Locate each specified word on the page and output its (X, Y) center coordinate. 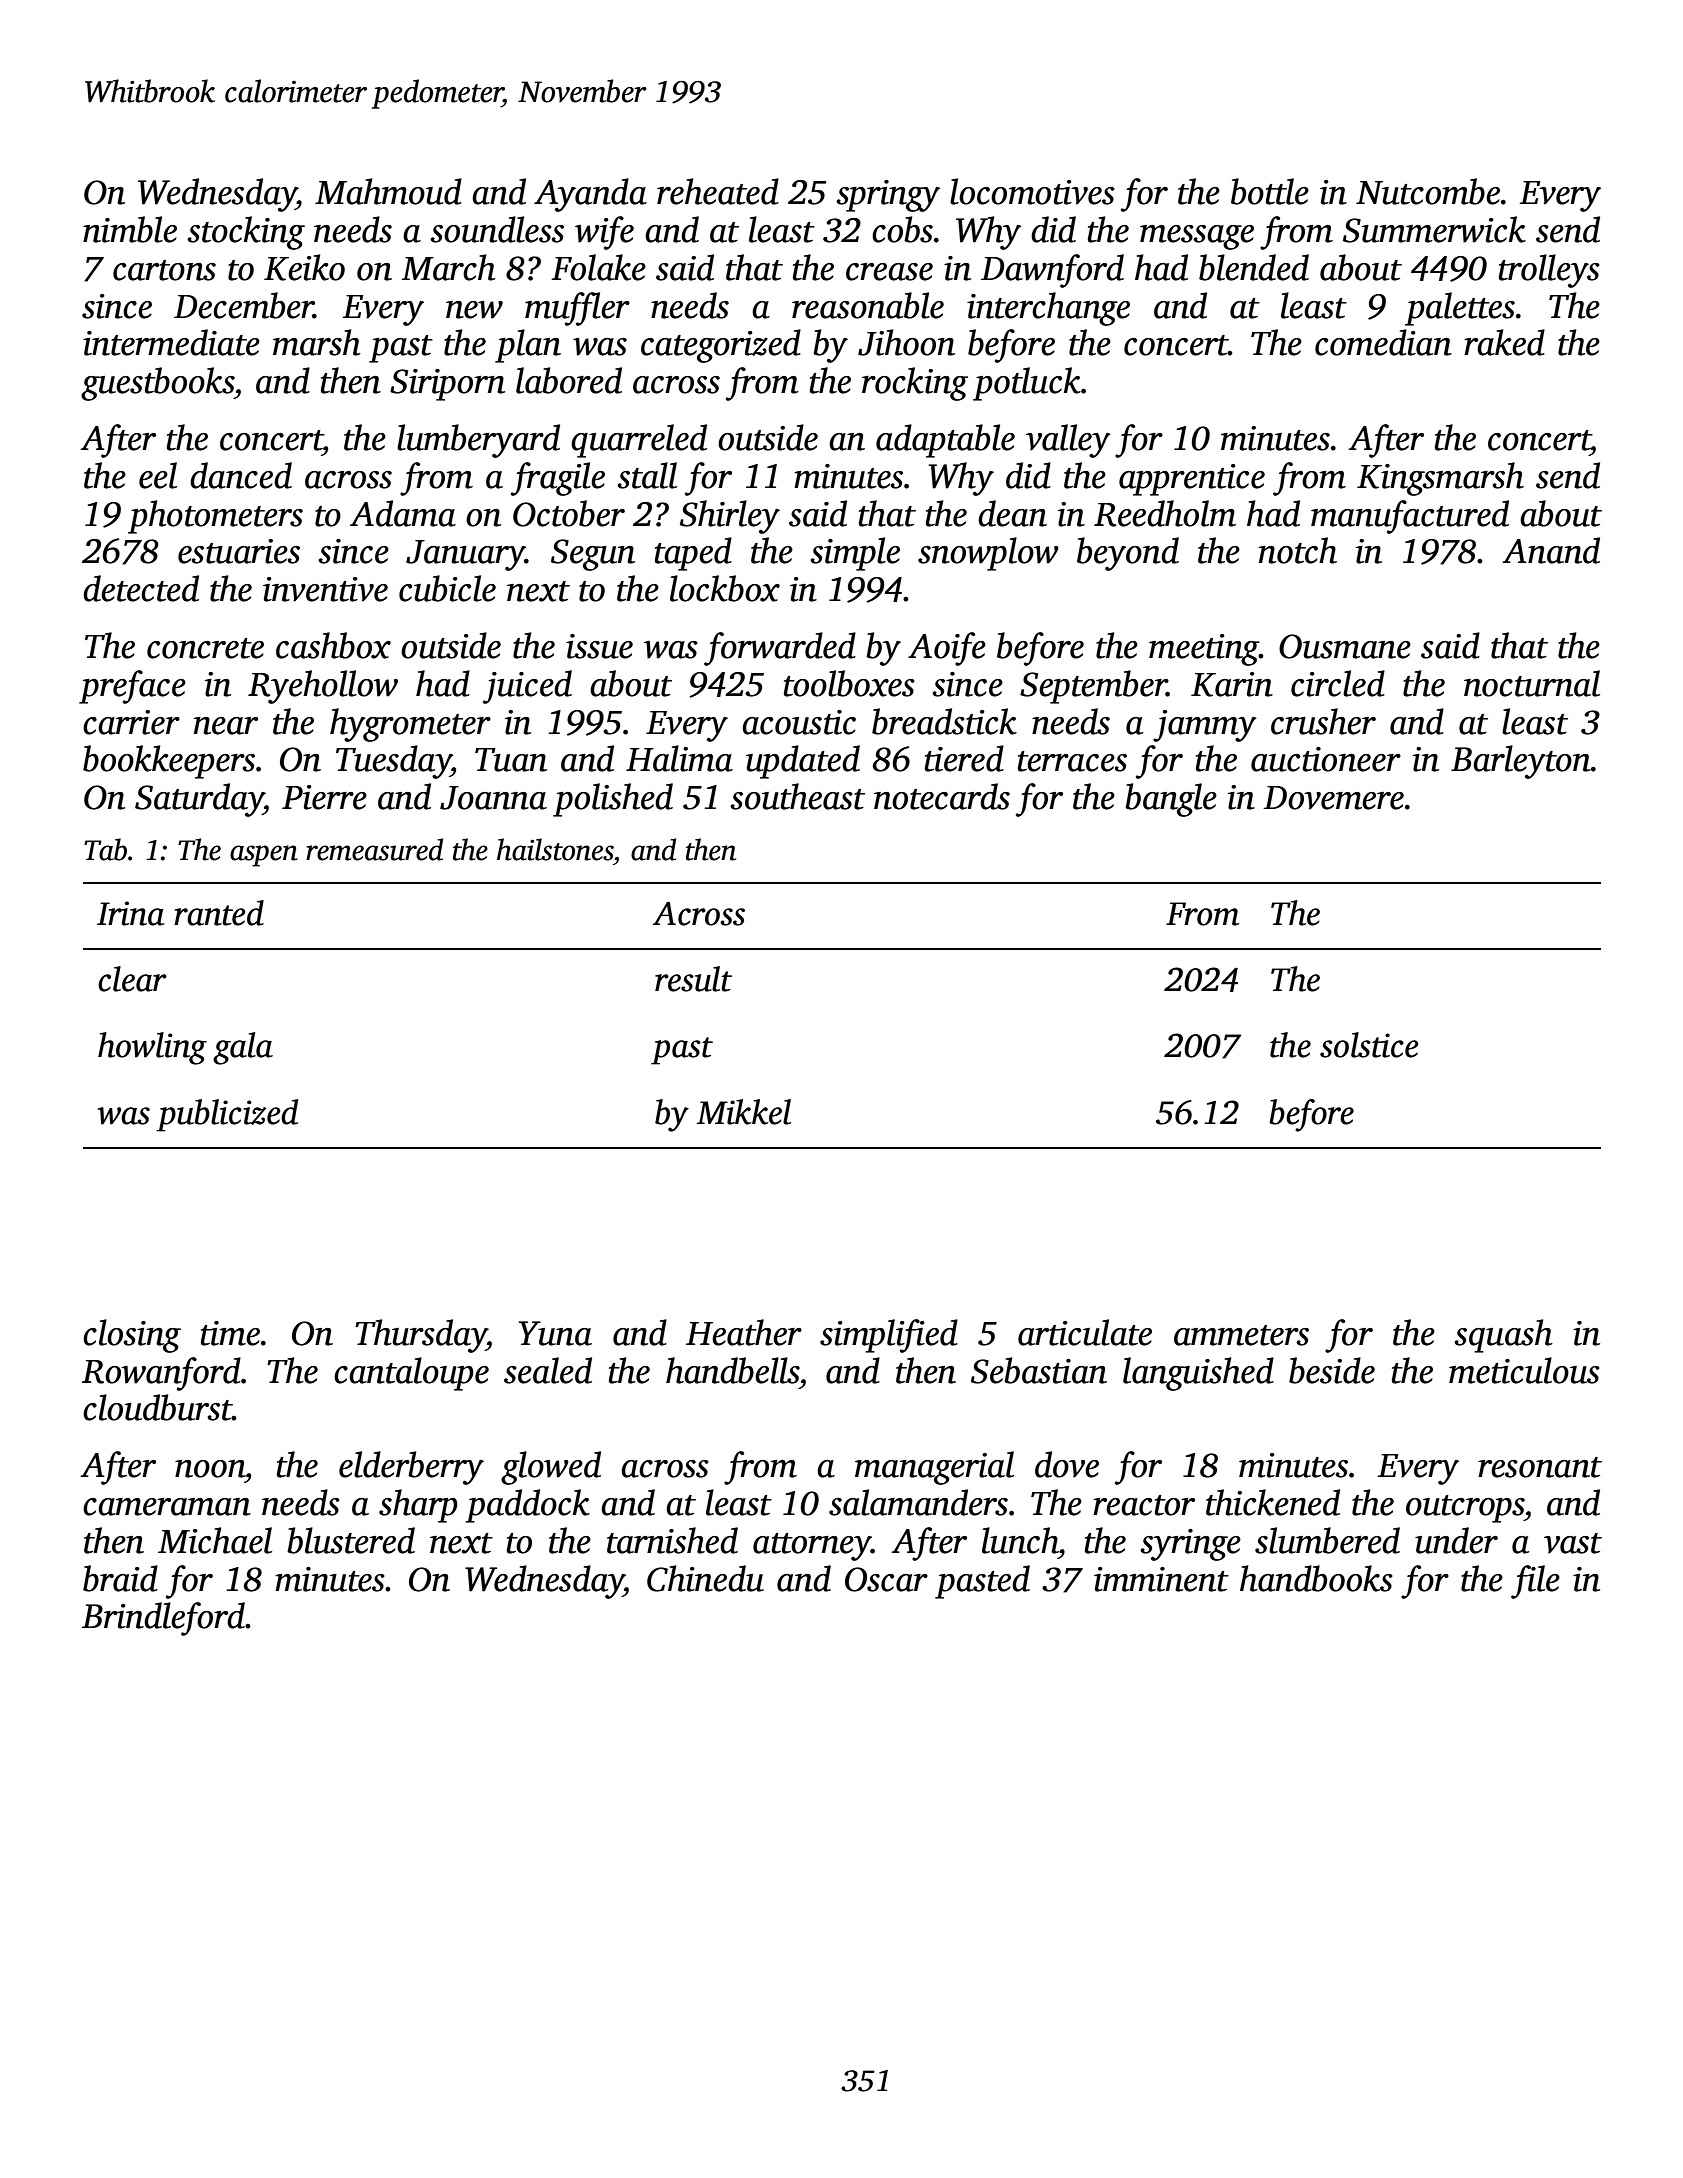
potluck (1027, 384)
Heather (744, 1332)
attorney (812, 1547)
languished (1198, 1374)
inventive (325, 589)
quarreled (639, 441)
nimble (130, 229)
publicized (227, 1115)
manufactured (1410, 517)
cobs (902, 229)
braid (120, 1578)
